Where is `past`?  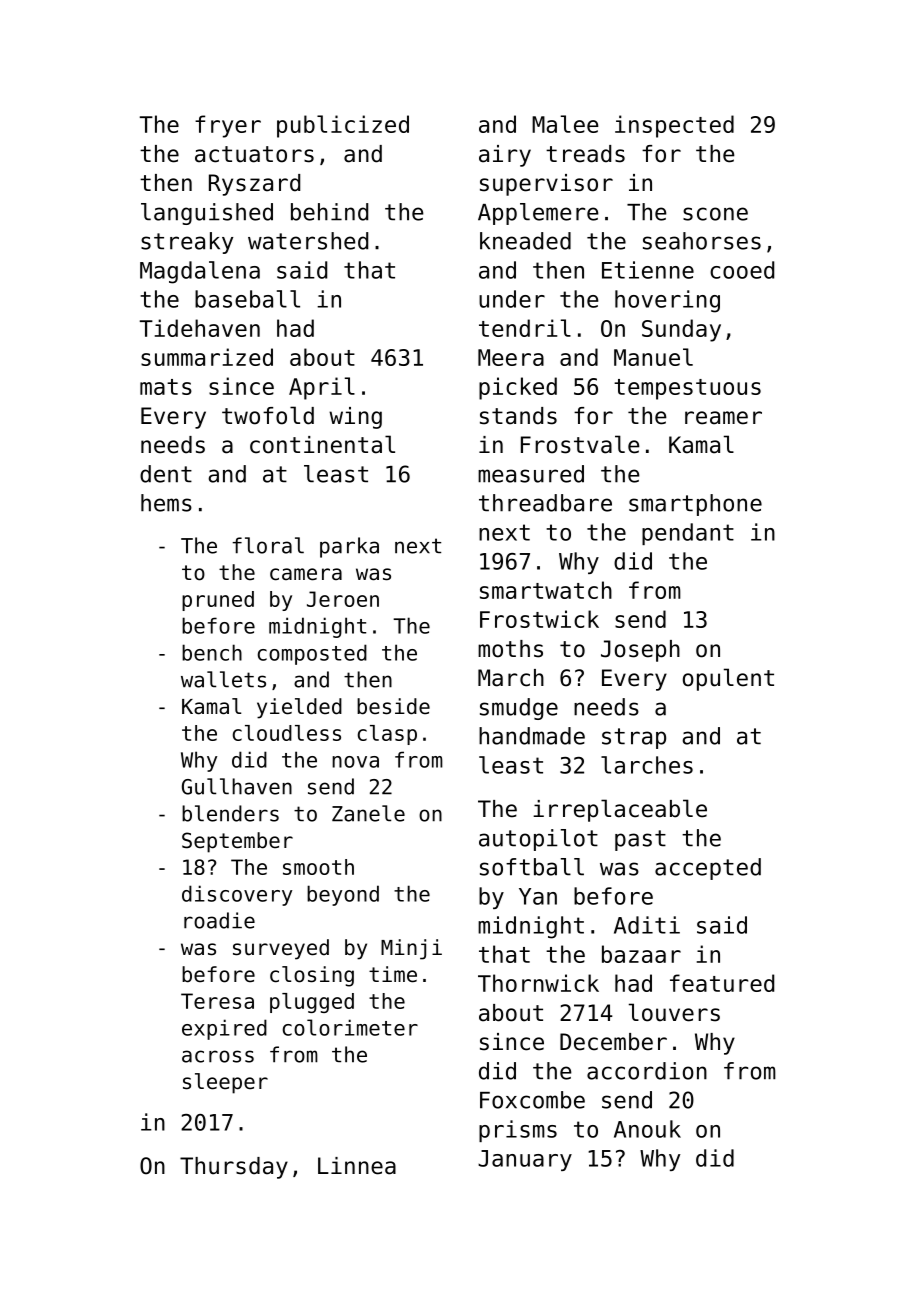
past is located at coordinates (640, 840).
